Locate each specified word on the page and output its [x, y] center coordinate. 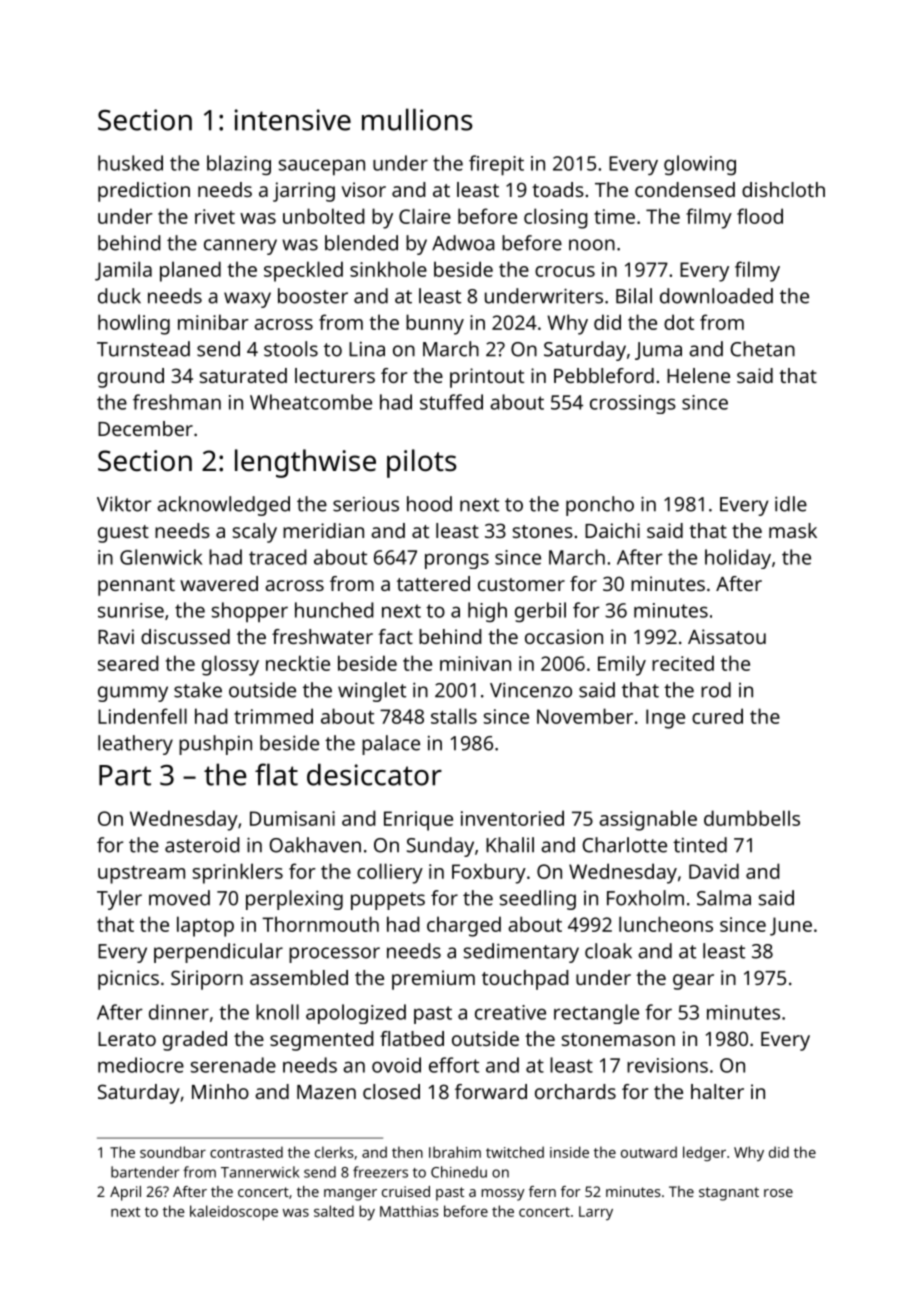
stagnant [729, 1194]
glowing [700, 165]
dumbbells [752, 818]
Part [125, 775]
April [125, 1193]
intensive [293, 120]
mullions [417, 119]
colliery [390, 873]
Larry [596, 1213]
